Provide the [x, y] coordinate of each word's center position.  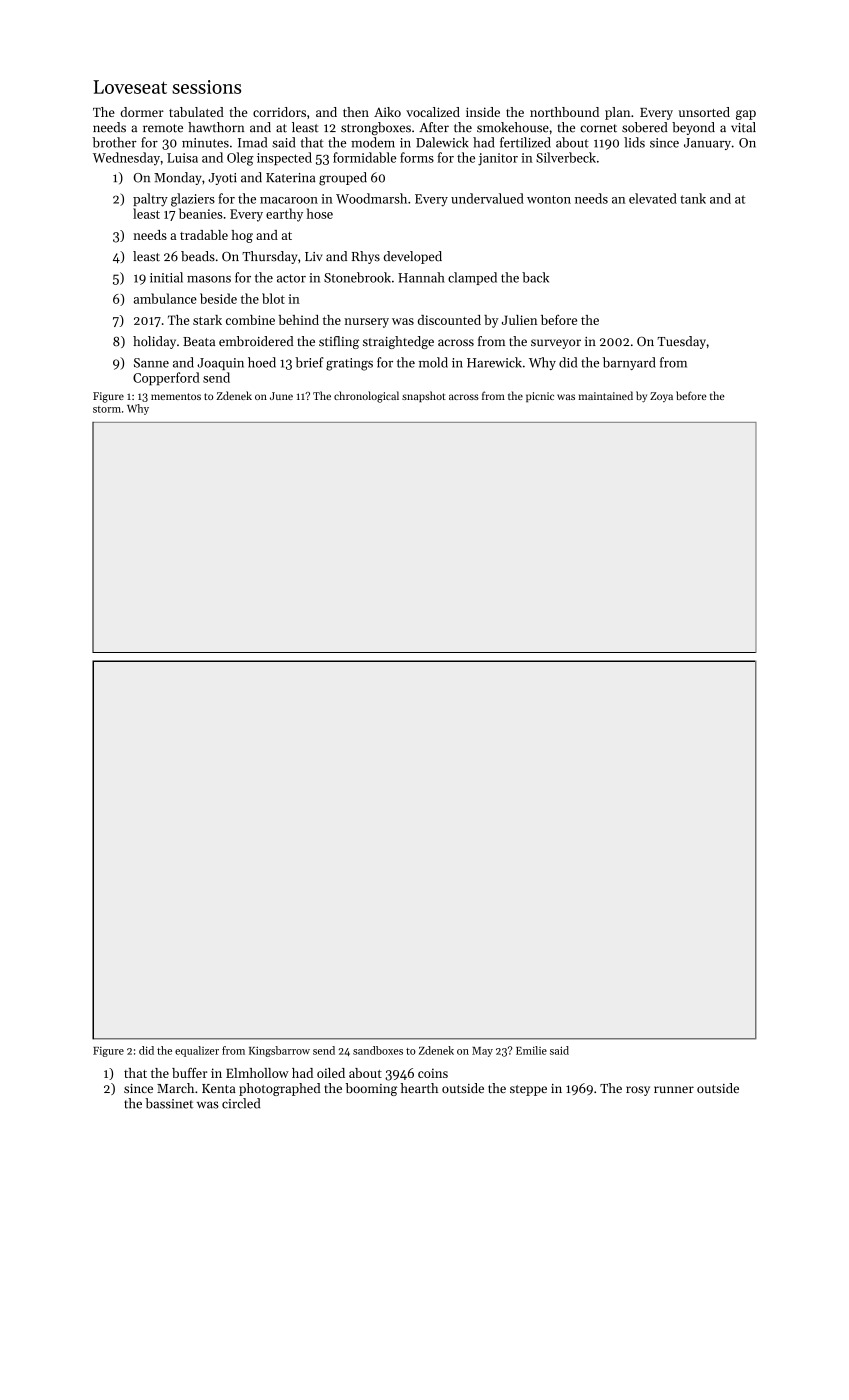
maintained [606, 395]
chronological [366, 397]
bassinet [169, 1103]
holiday [154, 342]
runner [674, 1089]
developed [413, 257]
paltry [150, 200]
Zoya [661, 397]
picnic [540, 397]
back [535, 277]
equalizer [197, 1051]
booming [371, 1089]
